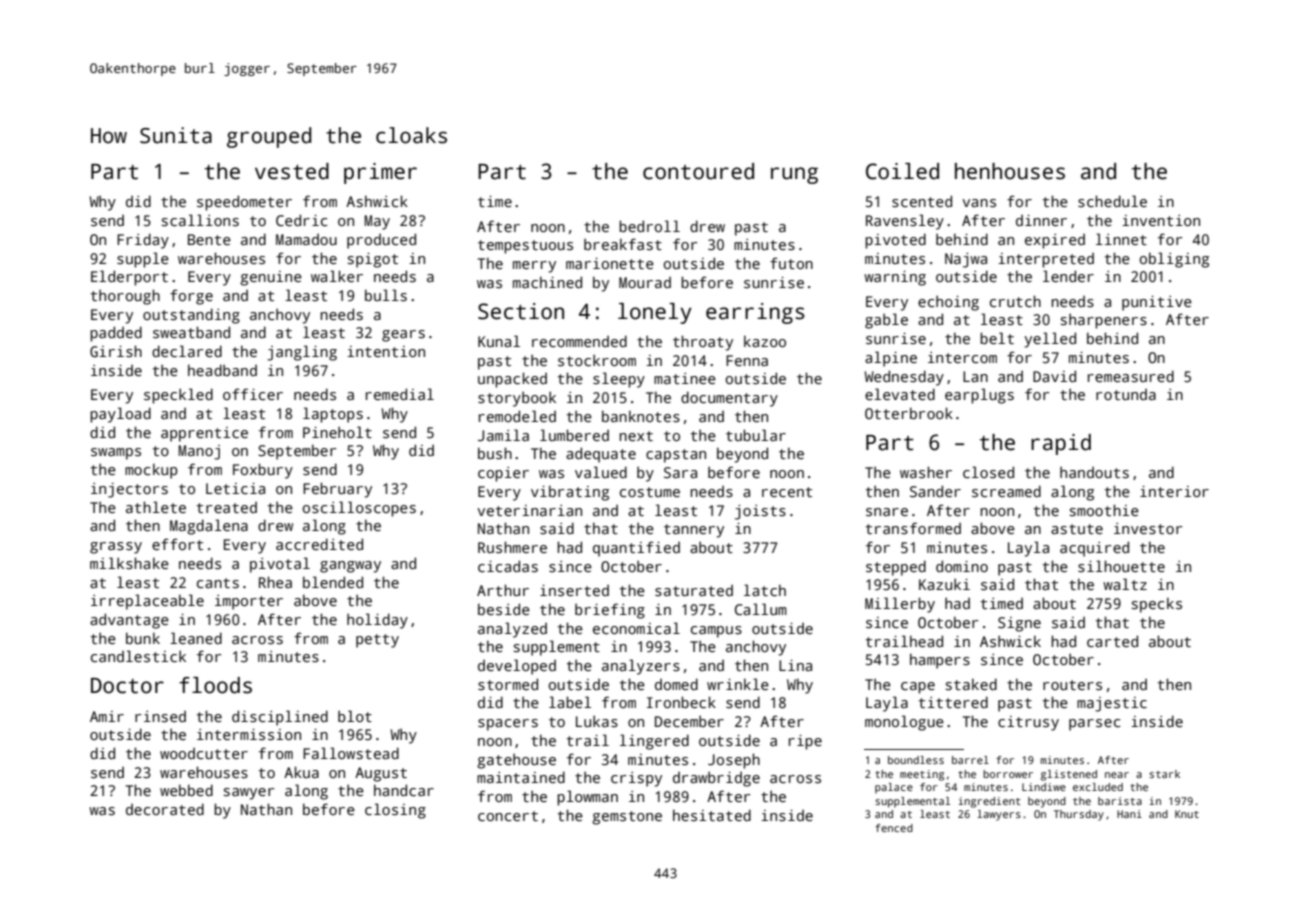 This screenshot has width=1308, height=924. What do you see at coordinates (301, 772) in the screenshot?
I see `Akua` at bounding box center [301, 772].
